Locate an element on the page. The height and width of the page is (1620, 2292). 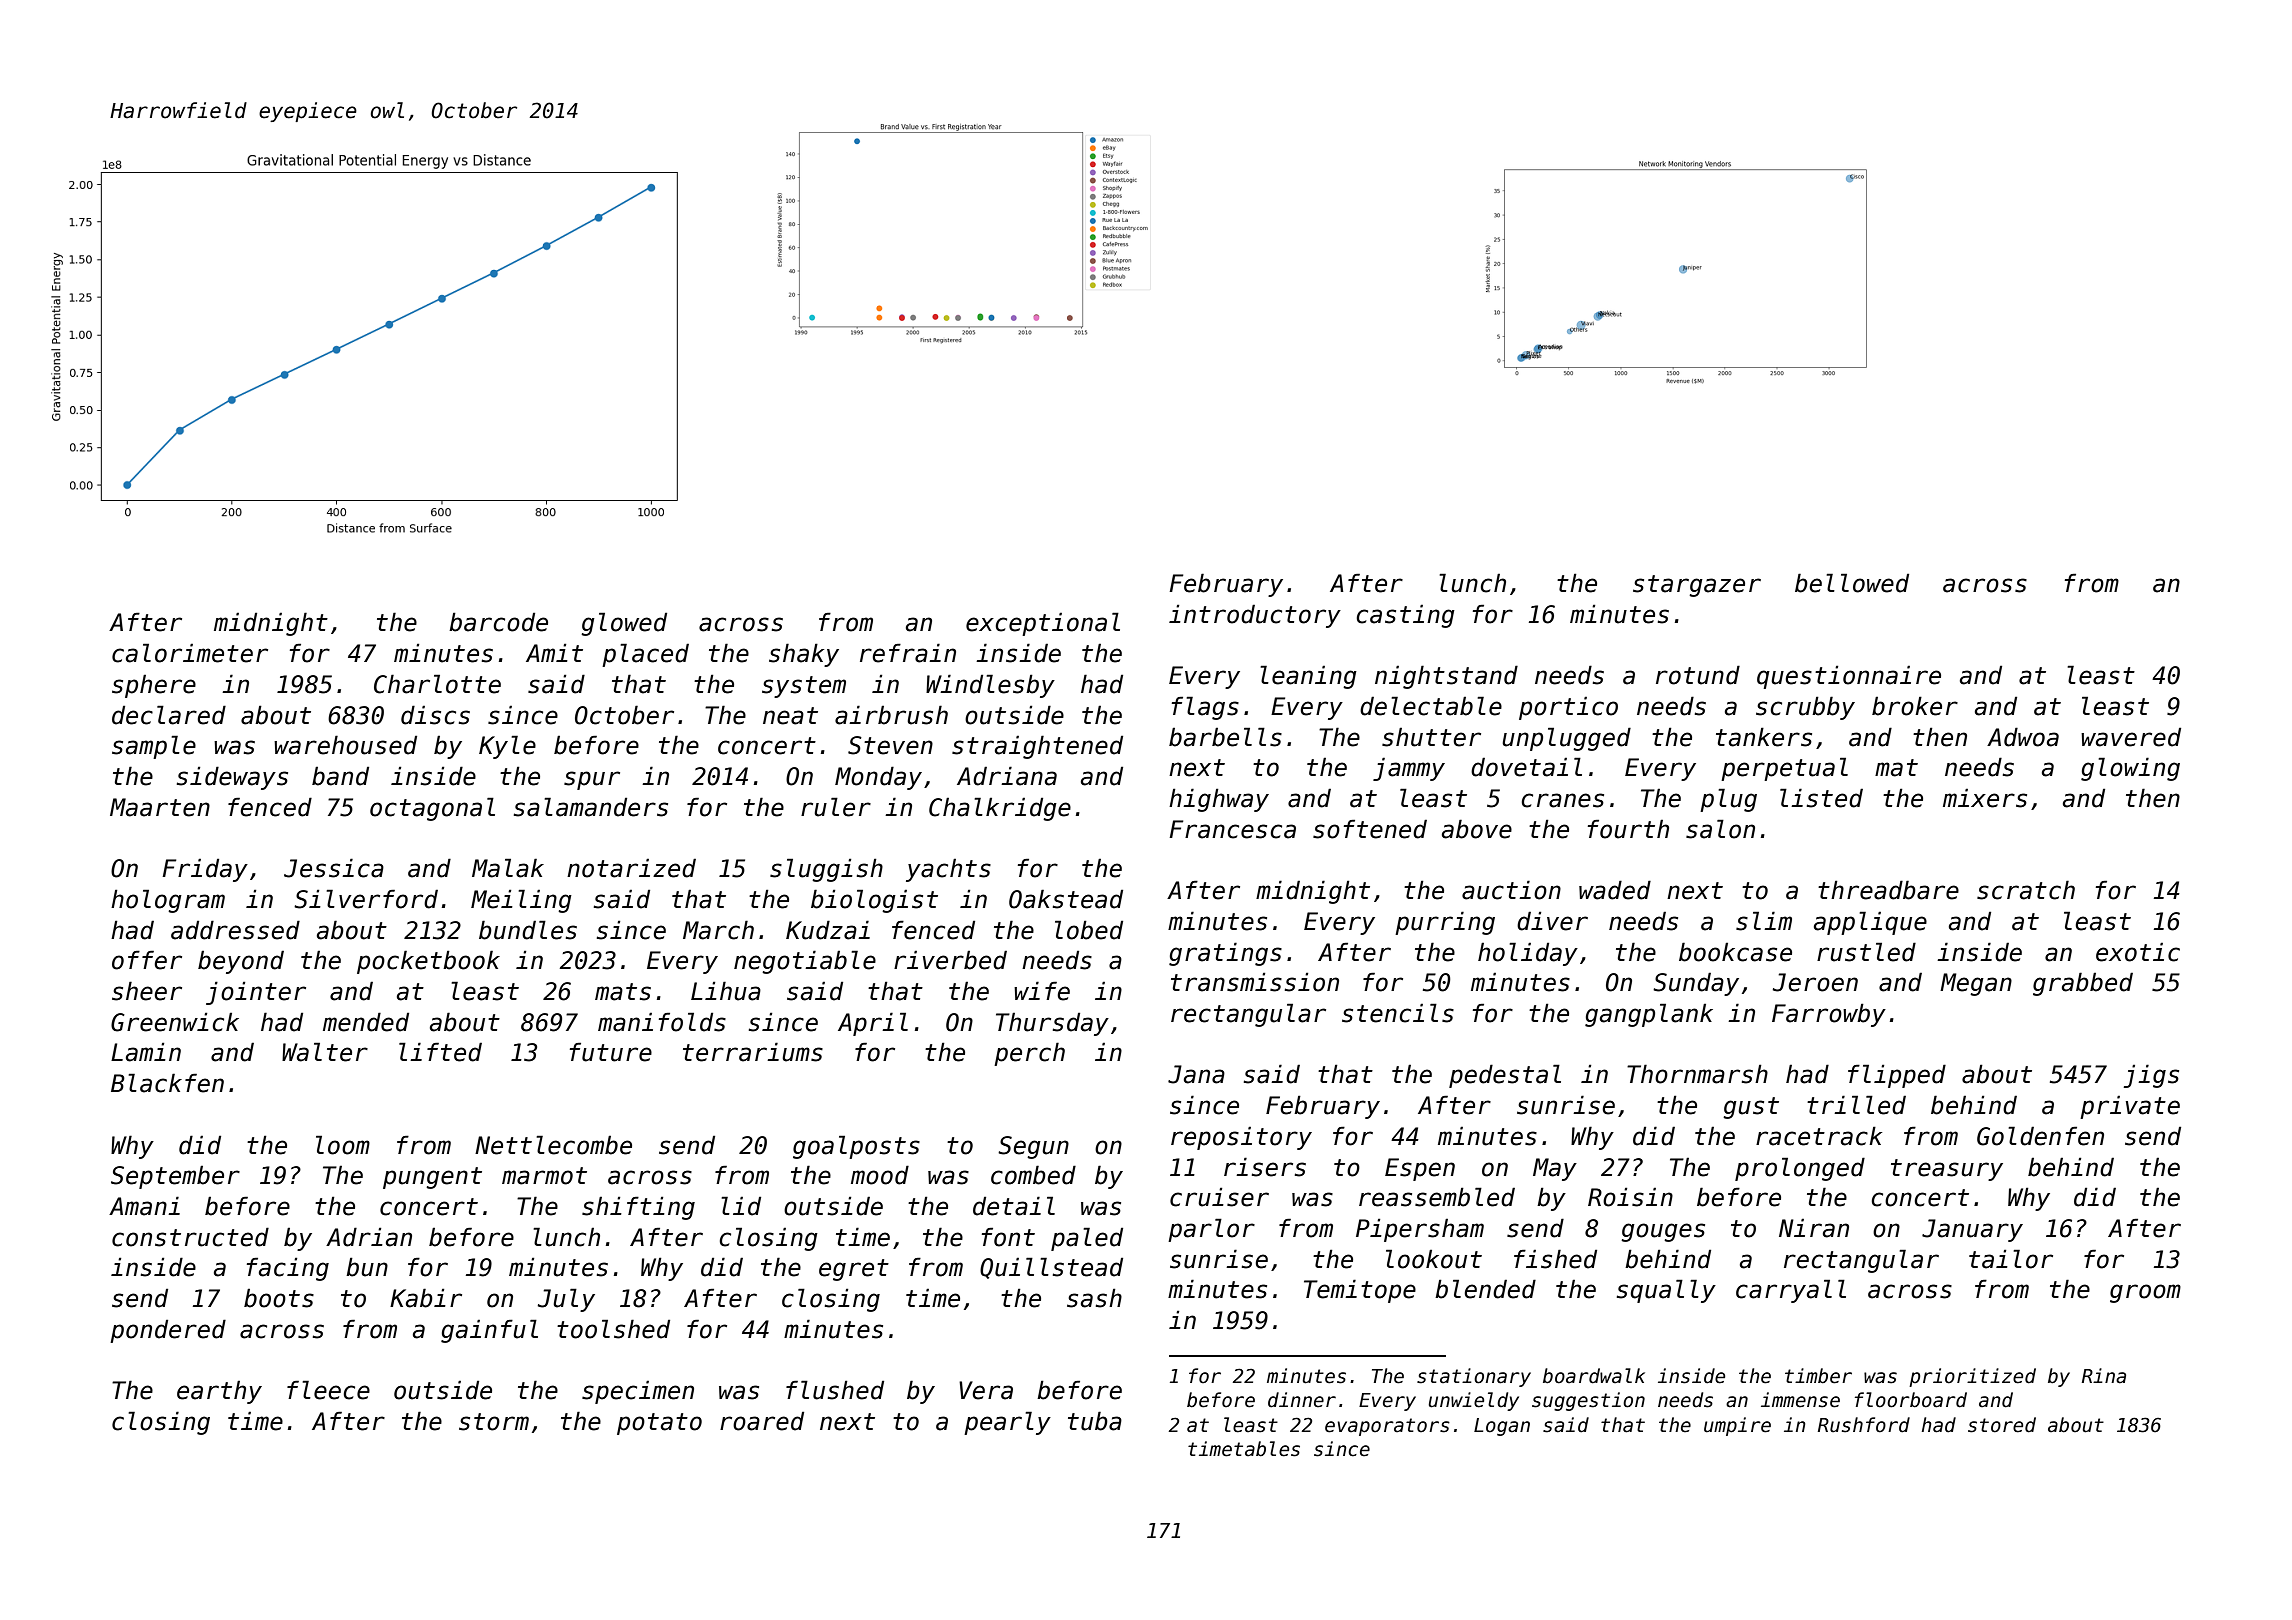
nightstand is located at coordinates (1446, 677).
